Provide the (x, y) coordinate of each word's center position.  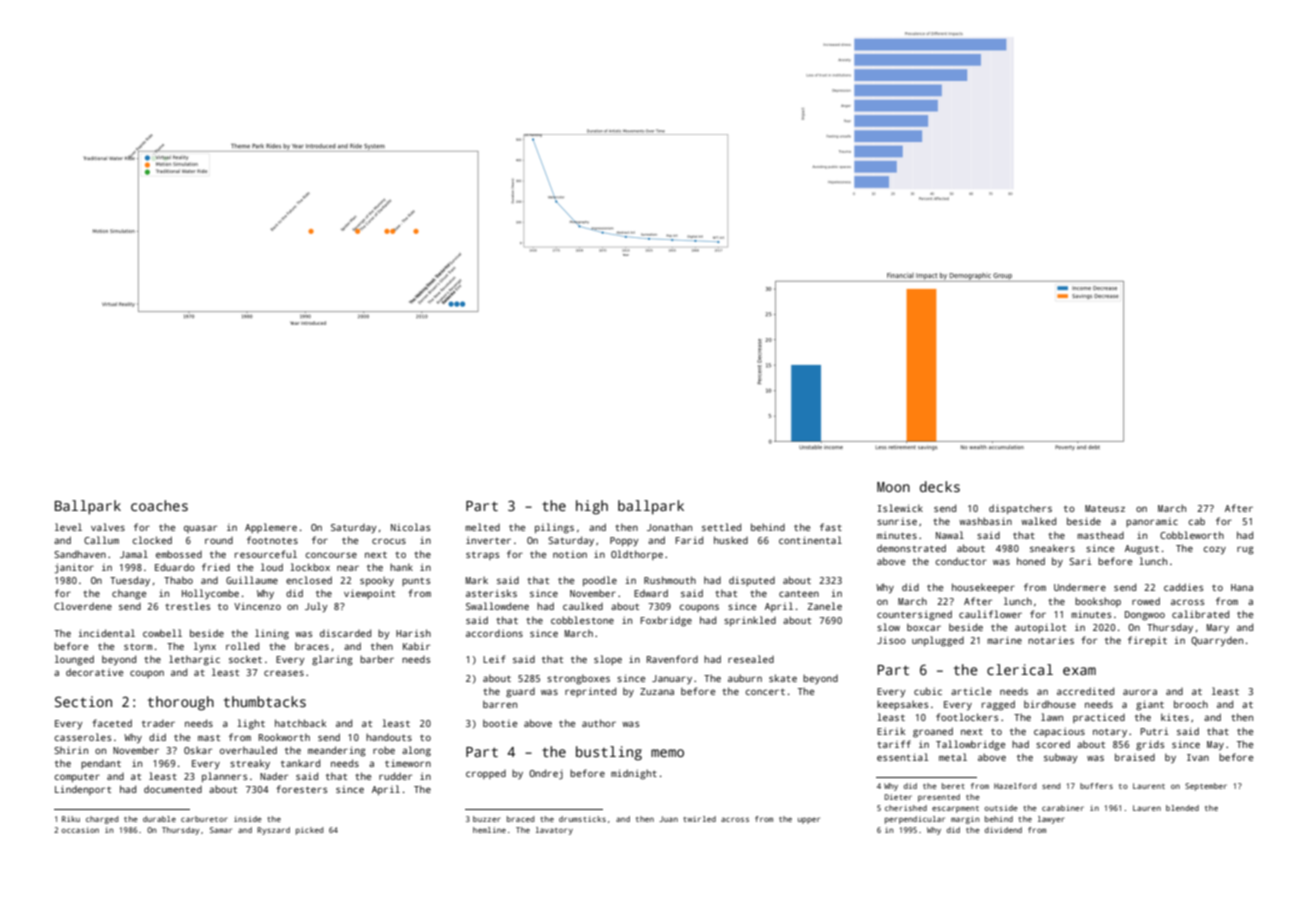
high (592, 507)
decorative (94, 672)
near (348, 568)
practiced (1099, 718)
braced (521, 819)
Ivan (1198, 757)
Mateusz (1105, 508)
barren (500, 704)
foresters (301, 789)
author (599, 723)
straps (482, 555)
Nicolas (410, 527)
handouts (389, 737)
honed (1031, 561)
